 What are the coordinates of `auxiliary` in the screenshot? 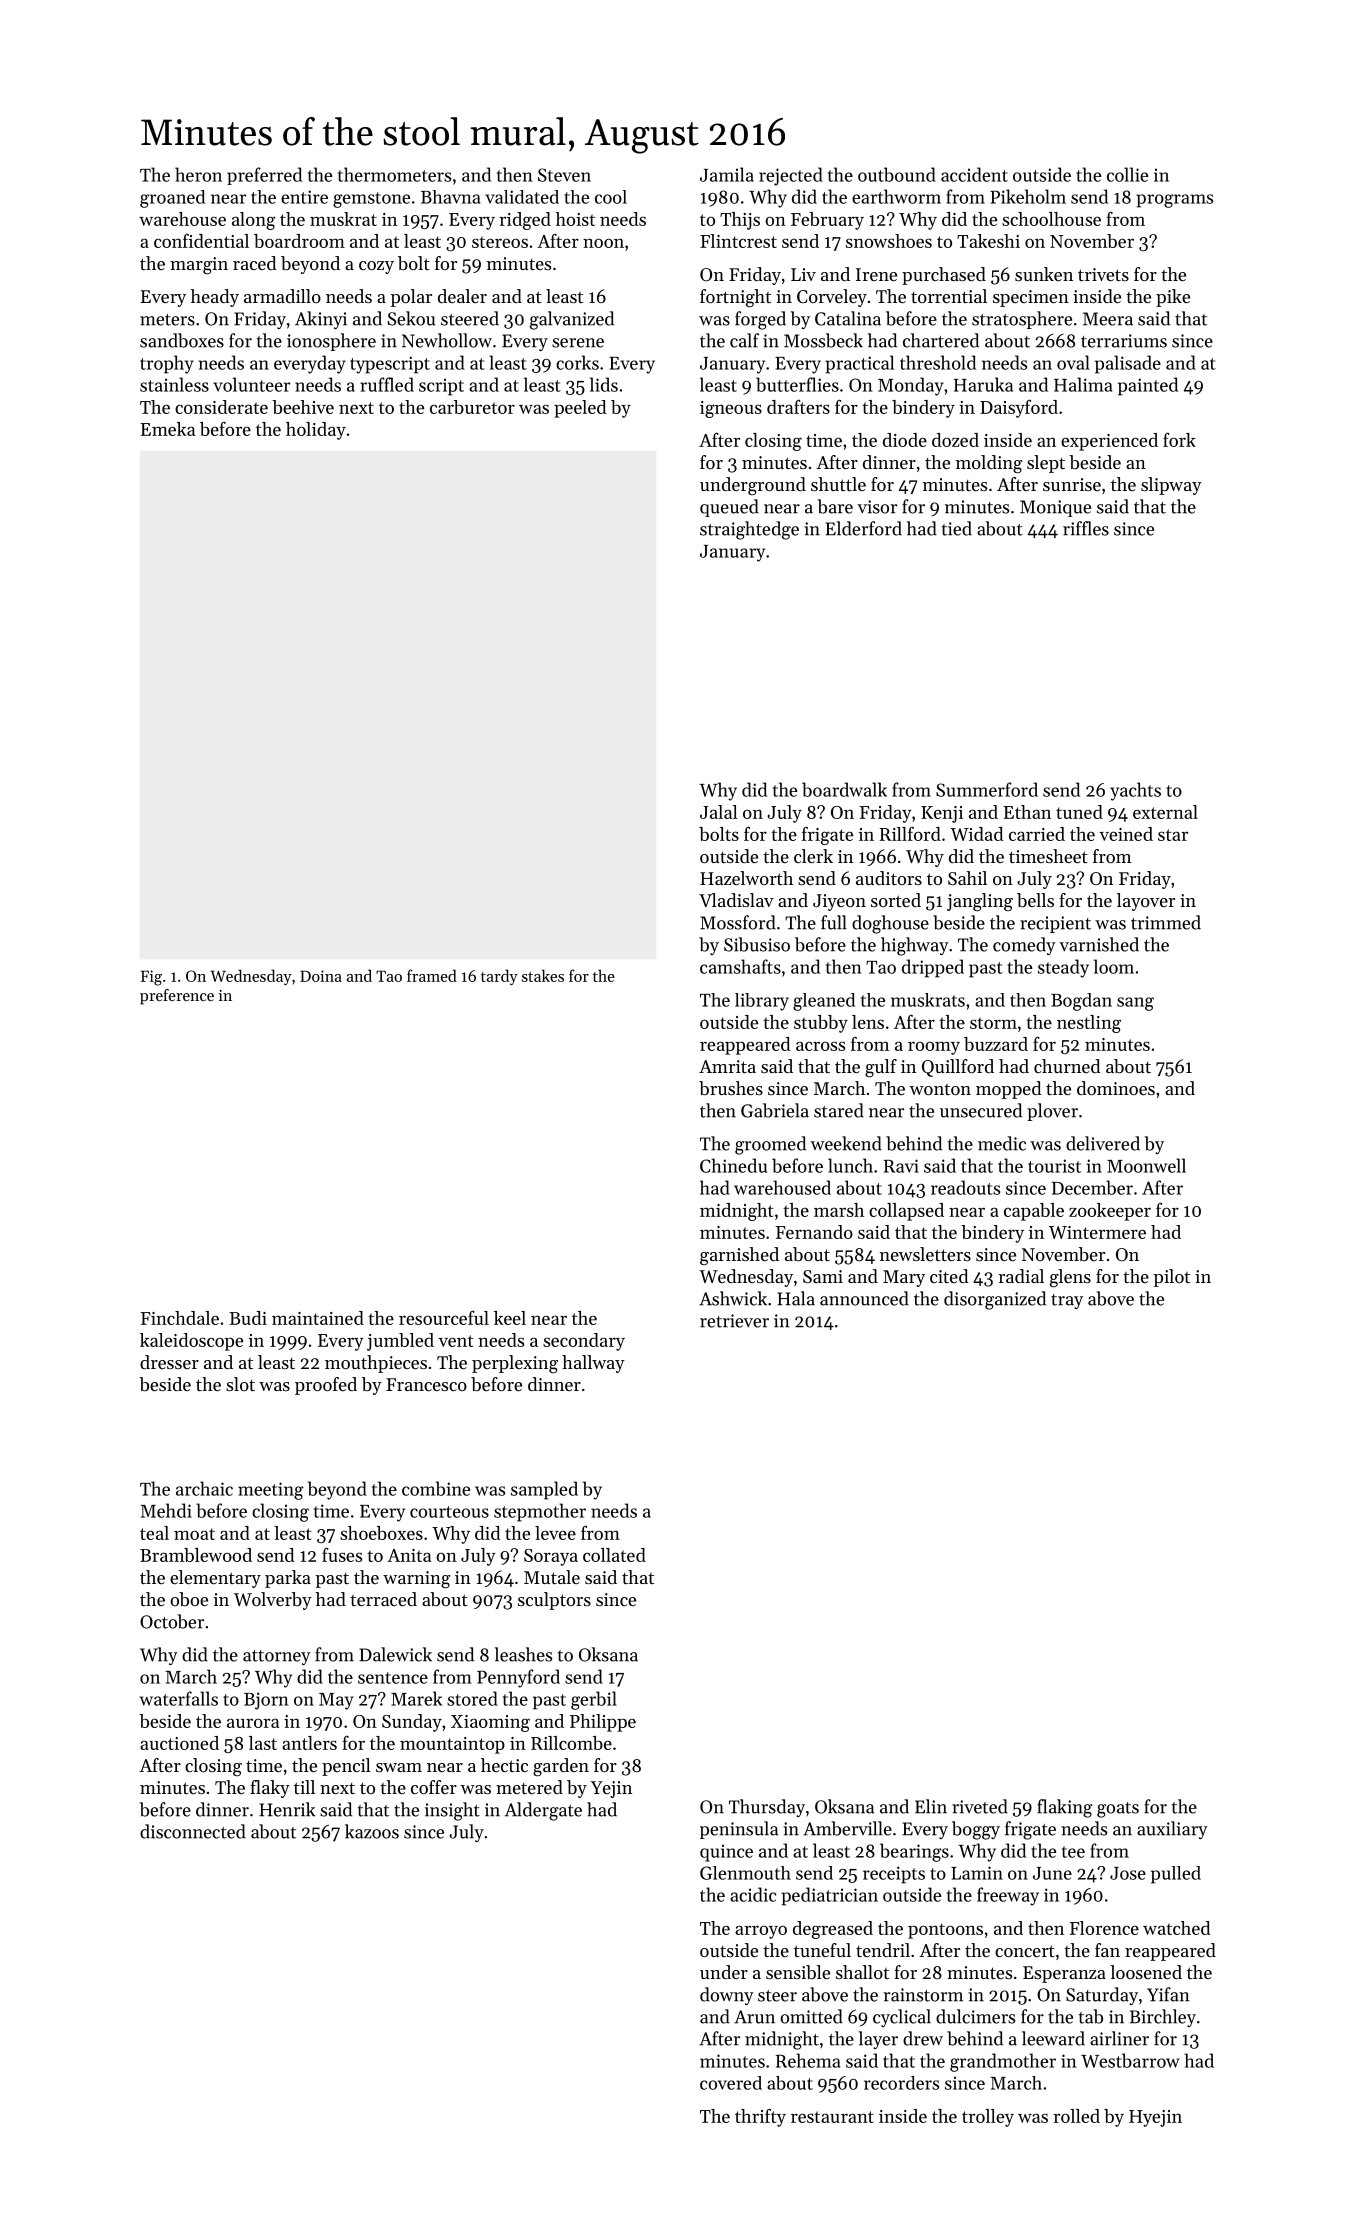 It's located at (1172, 1830).
